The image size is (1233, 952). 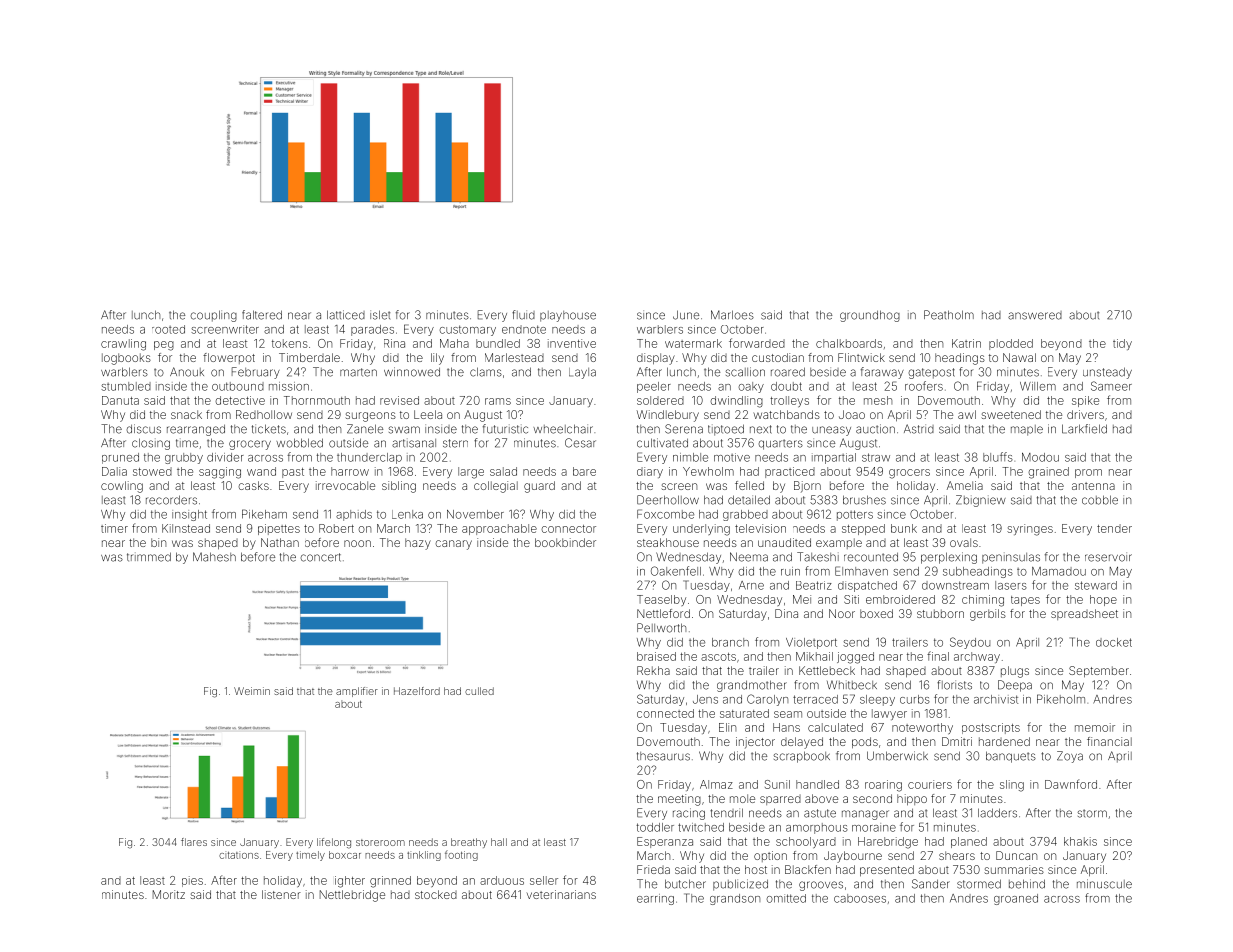 I want to click on grocers, so click(x=909, y=474).
